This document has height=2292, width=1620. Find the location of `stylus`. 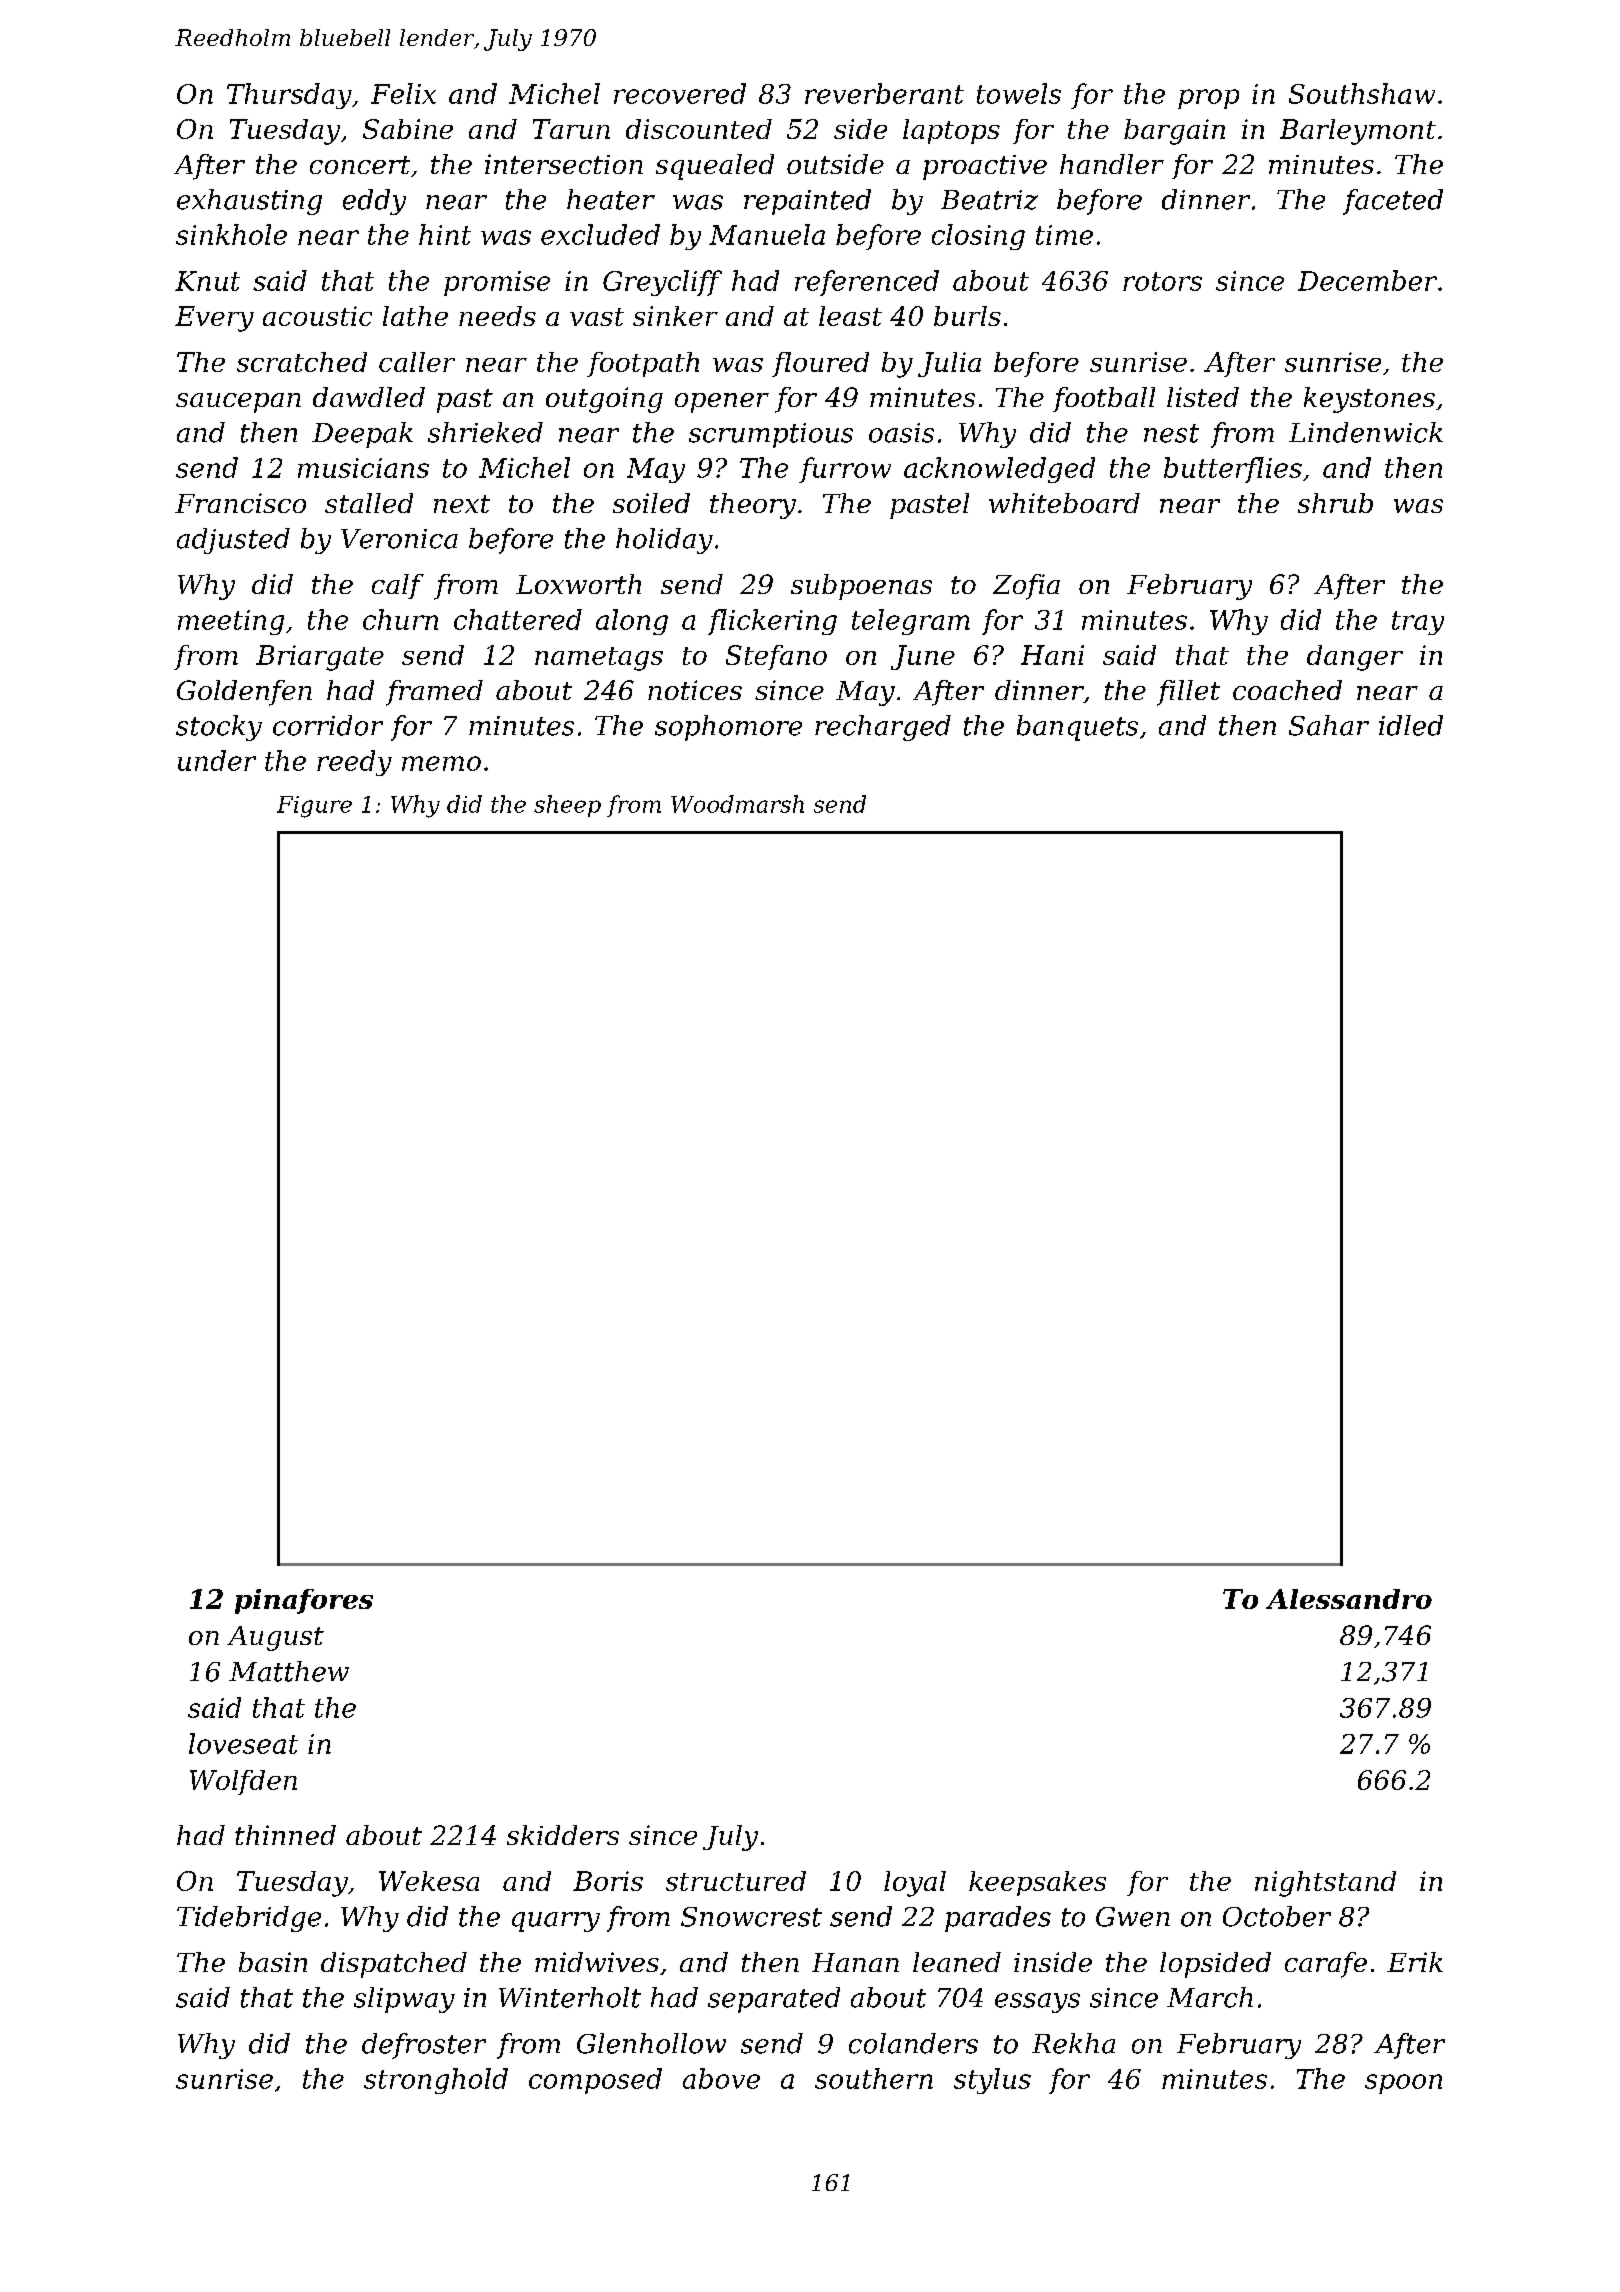

stylus is located at coordinates (992, 2081).
